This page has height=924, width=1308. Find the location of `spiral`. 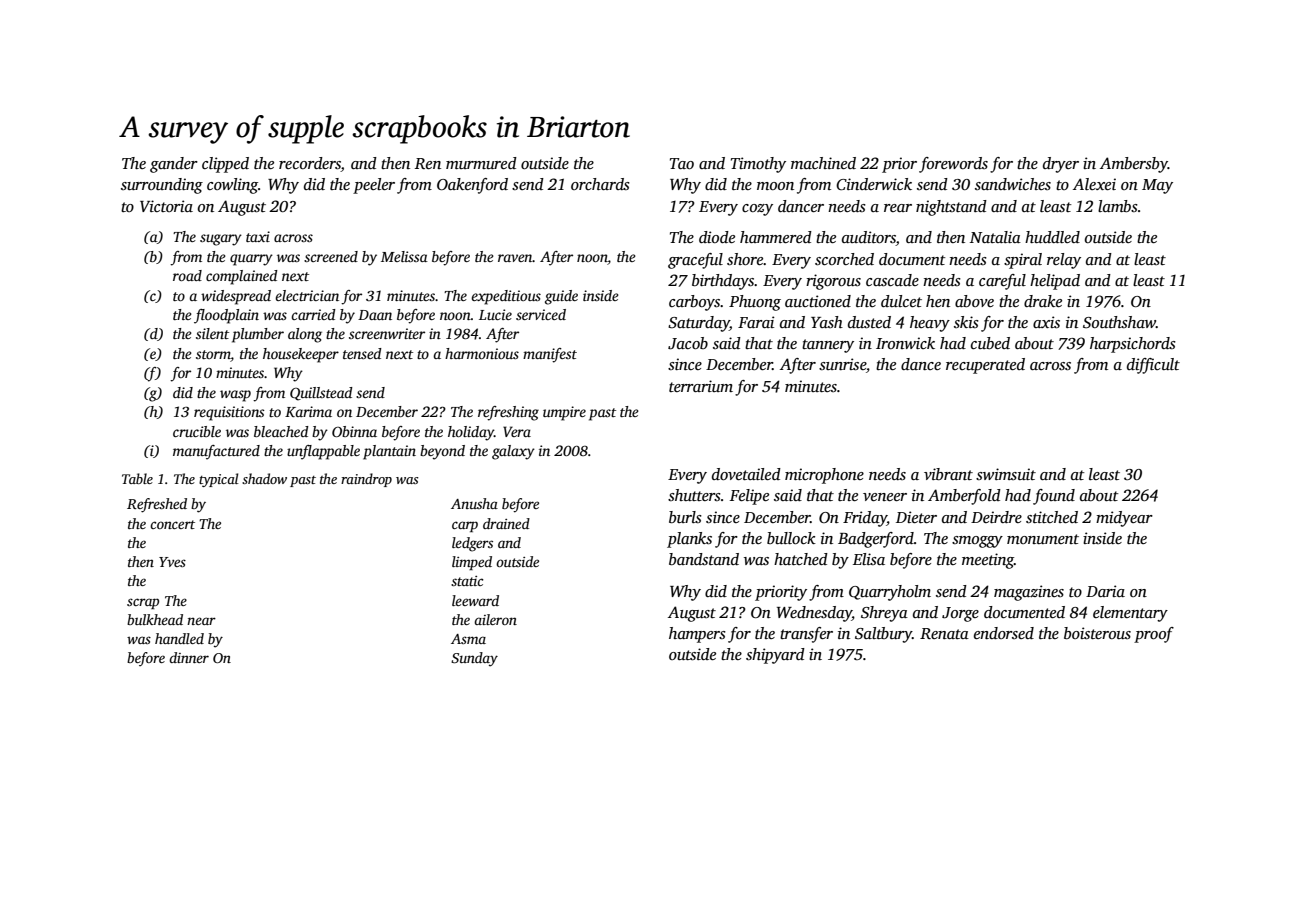

spiral is located at coordinates (1023, 261).
